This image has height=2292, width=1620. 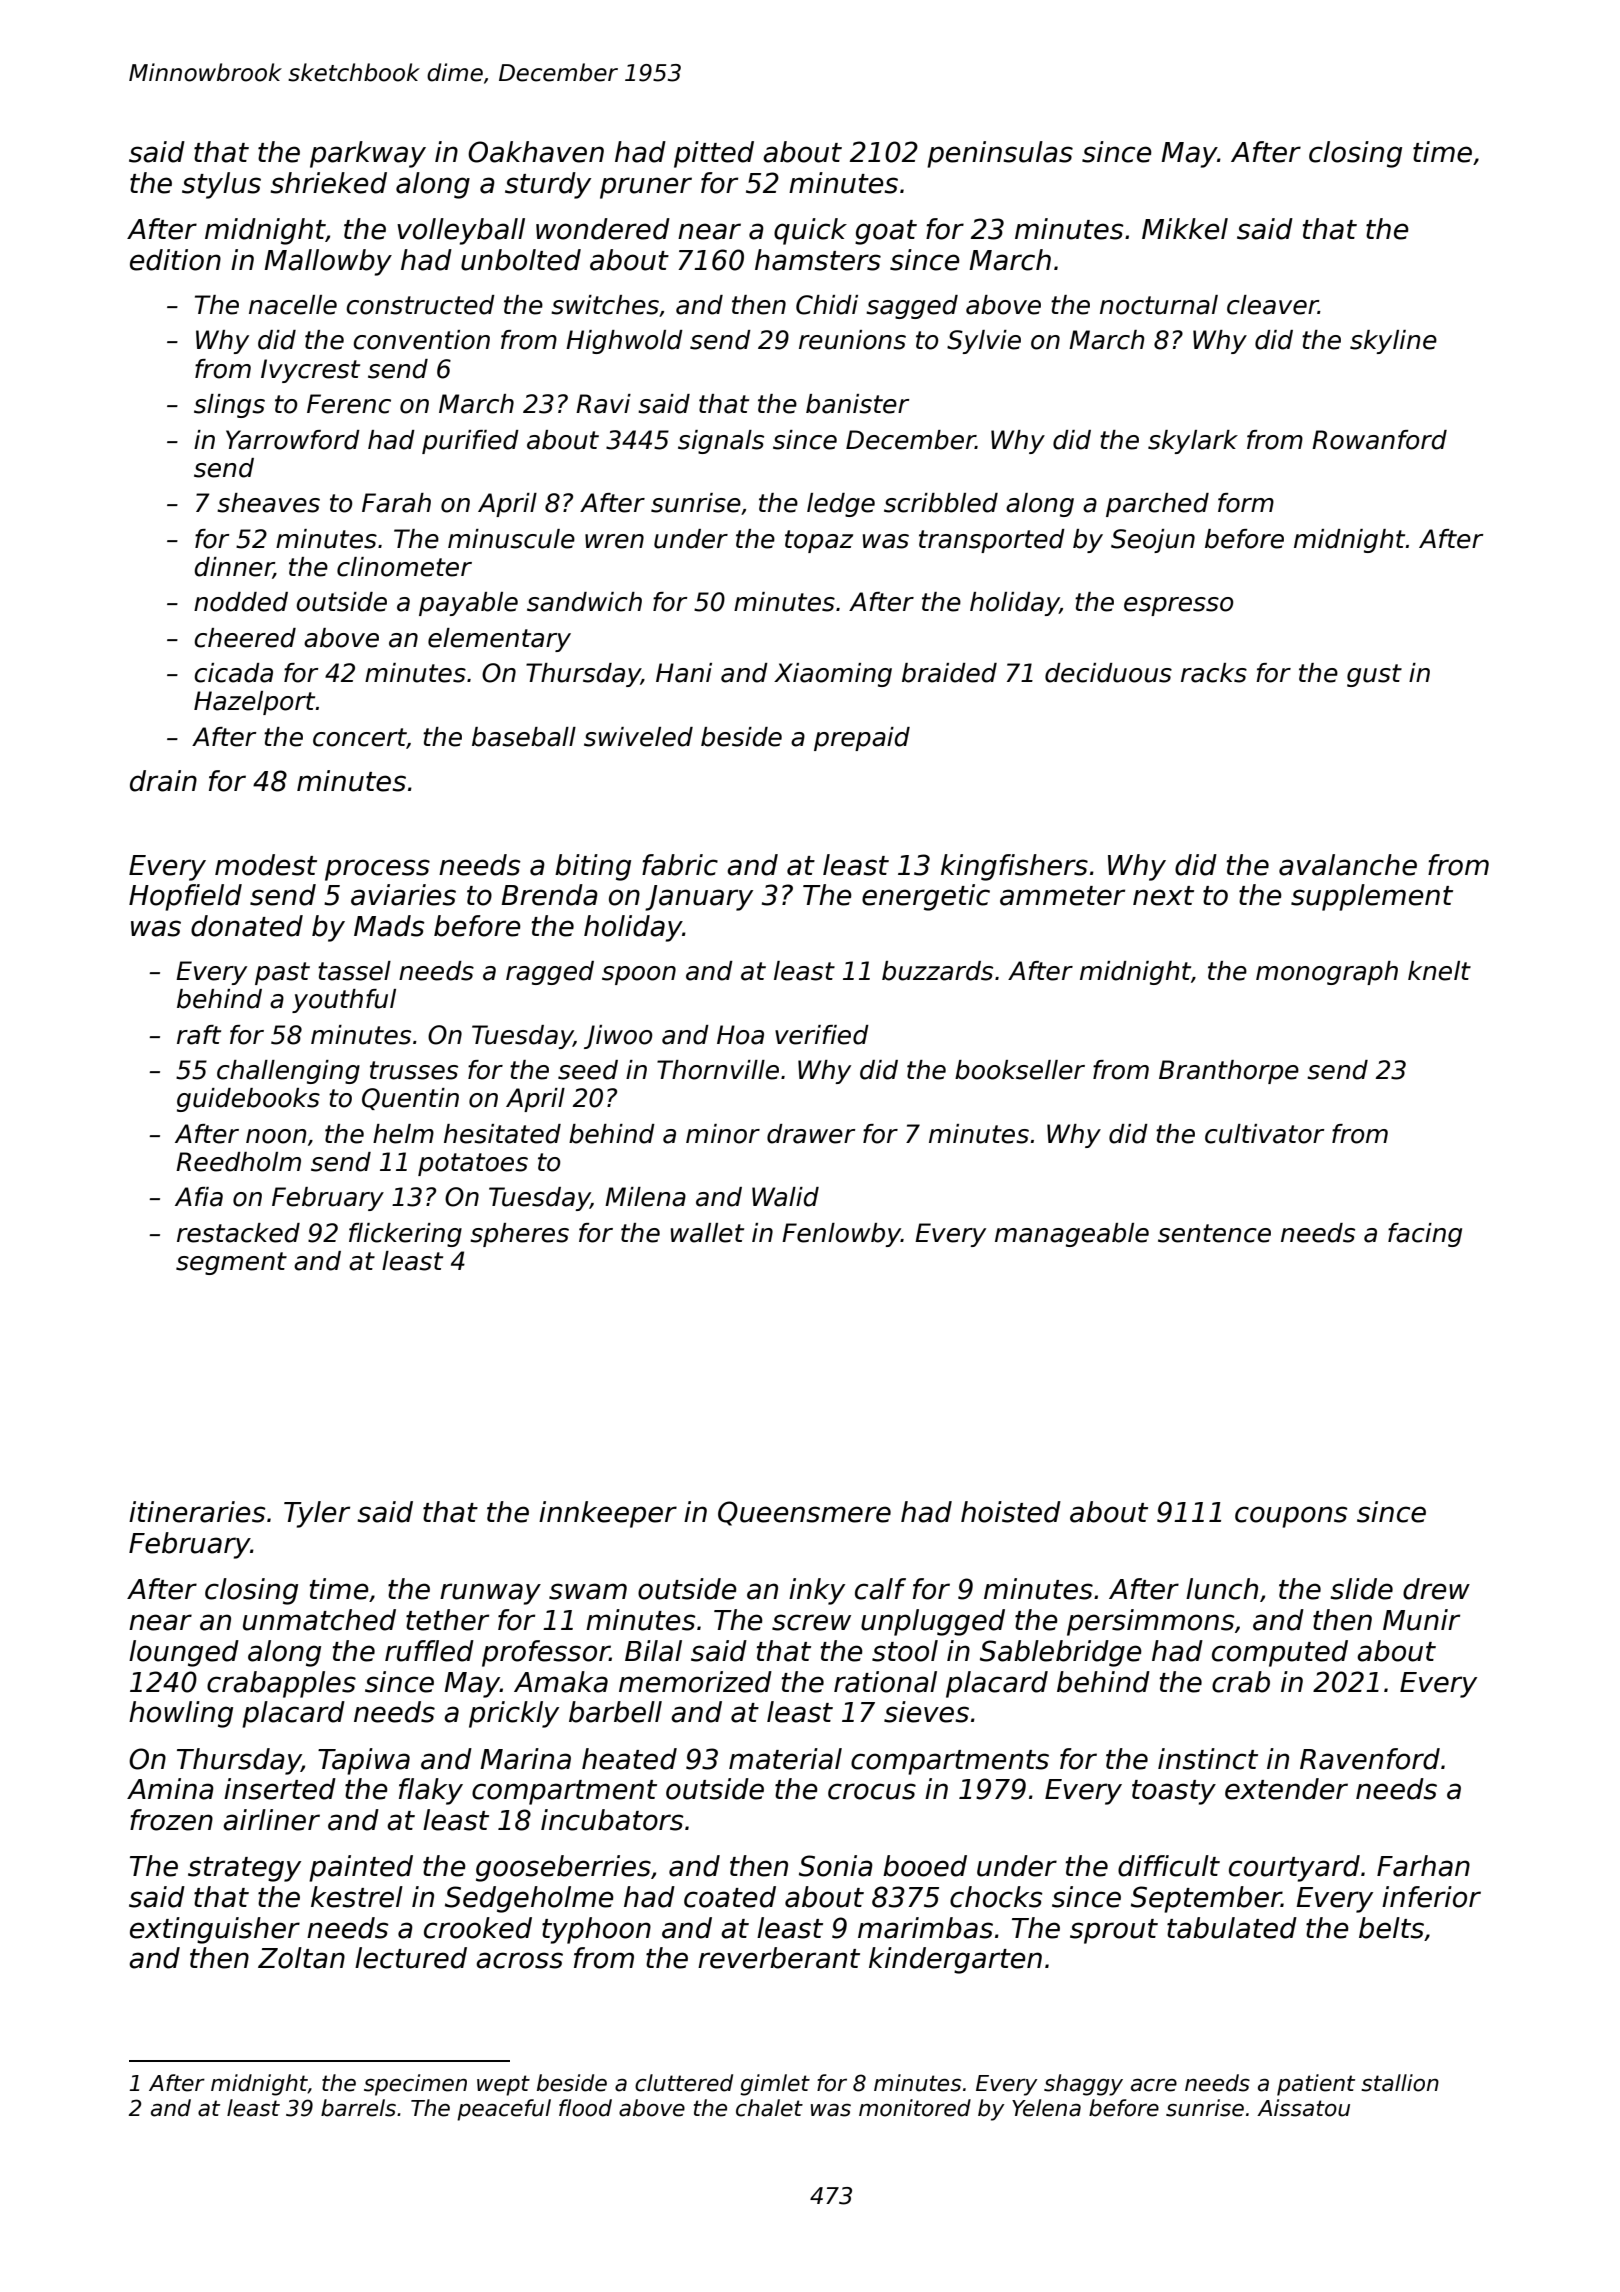 I want to click on runway, so click(x=490, y=1594).
